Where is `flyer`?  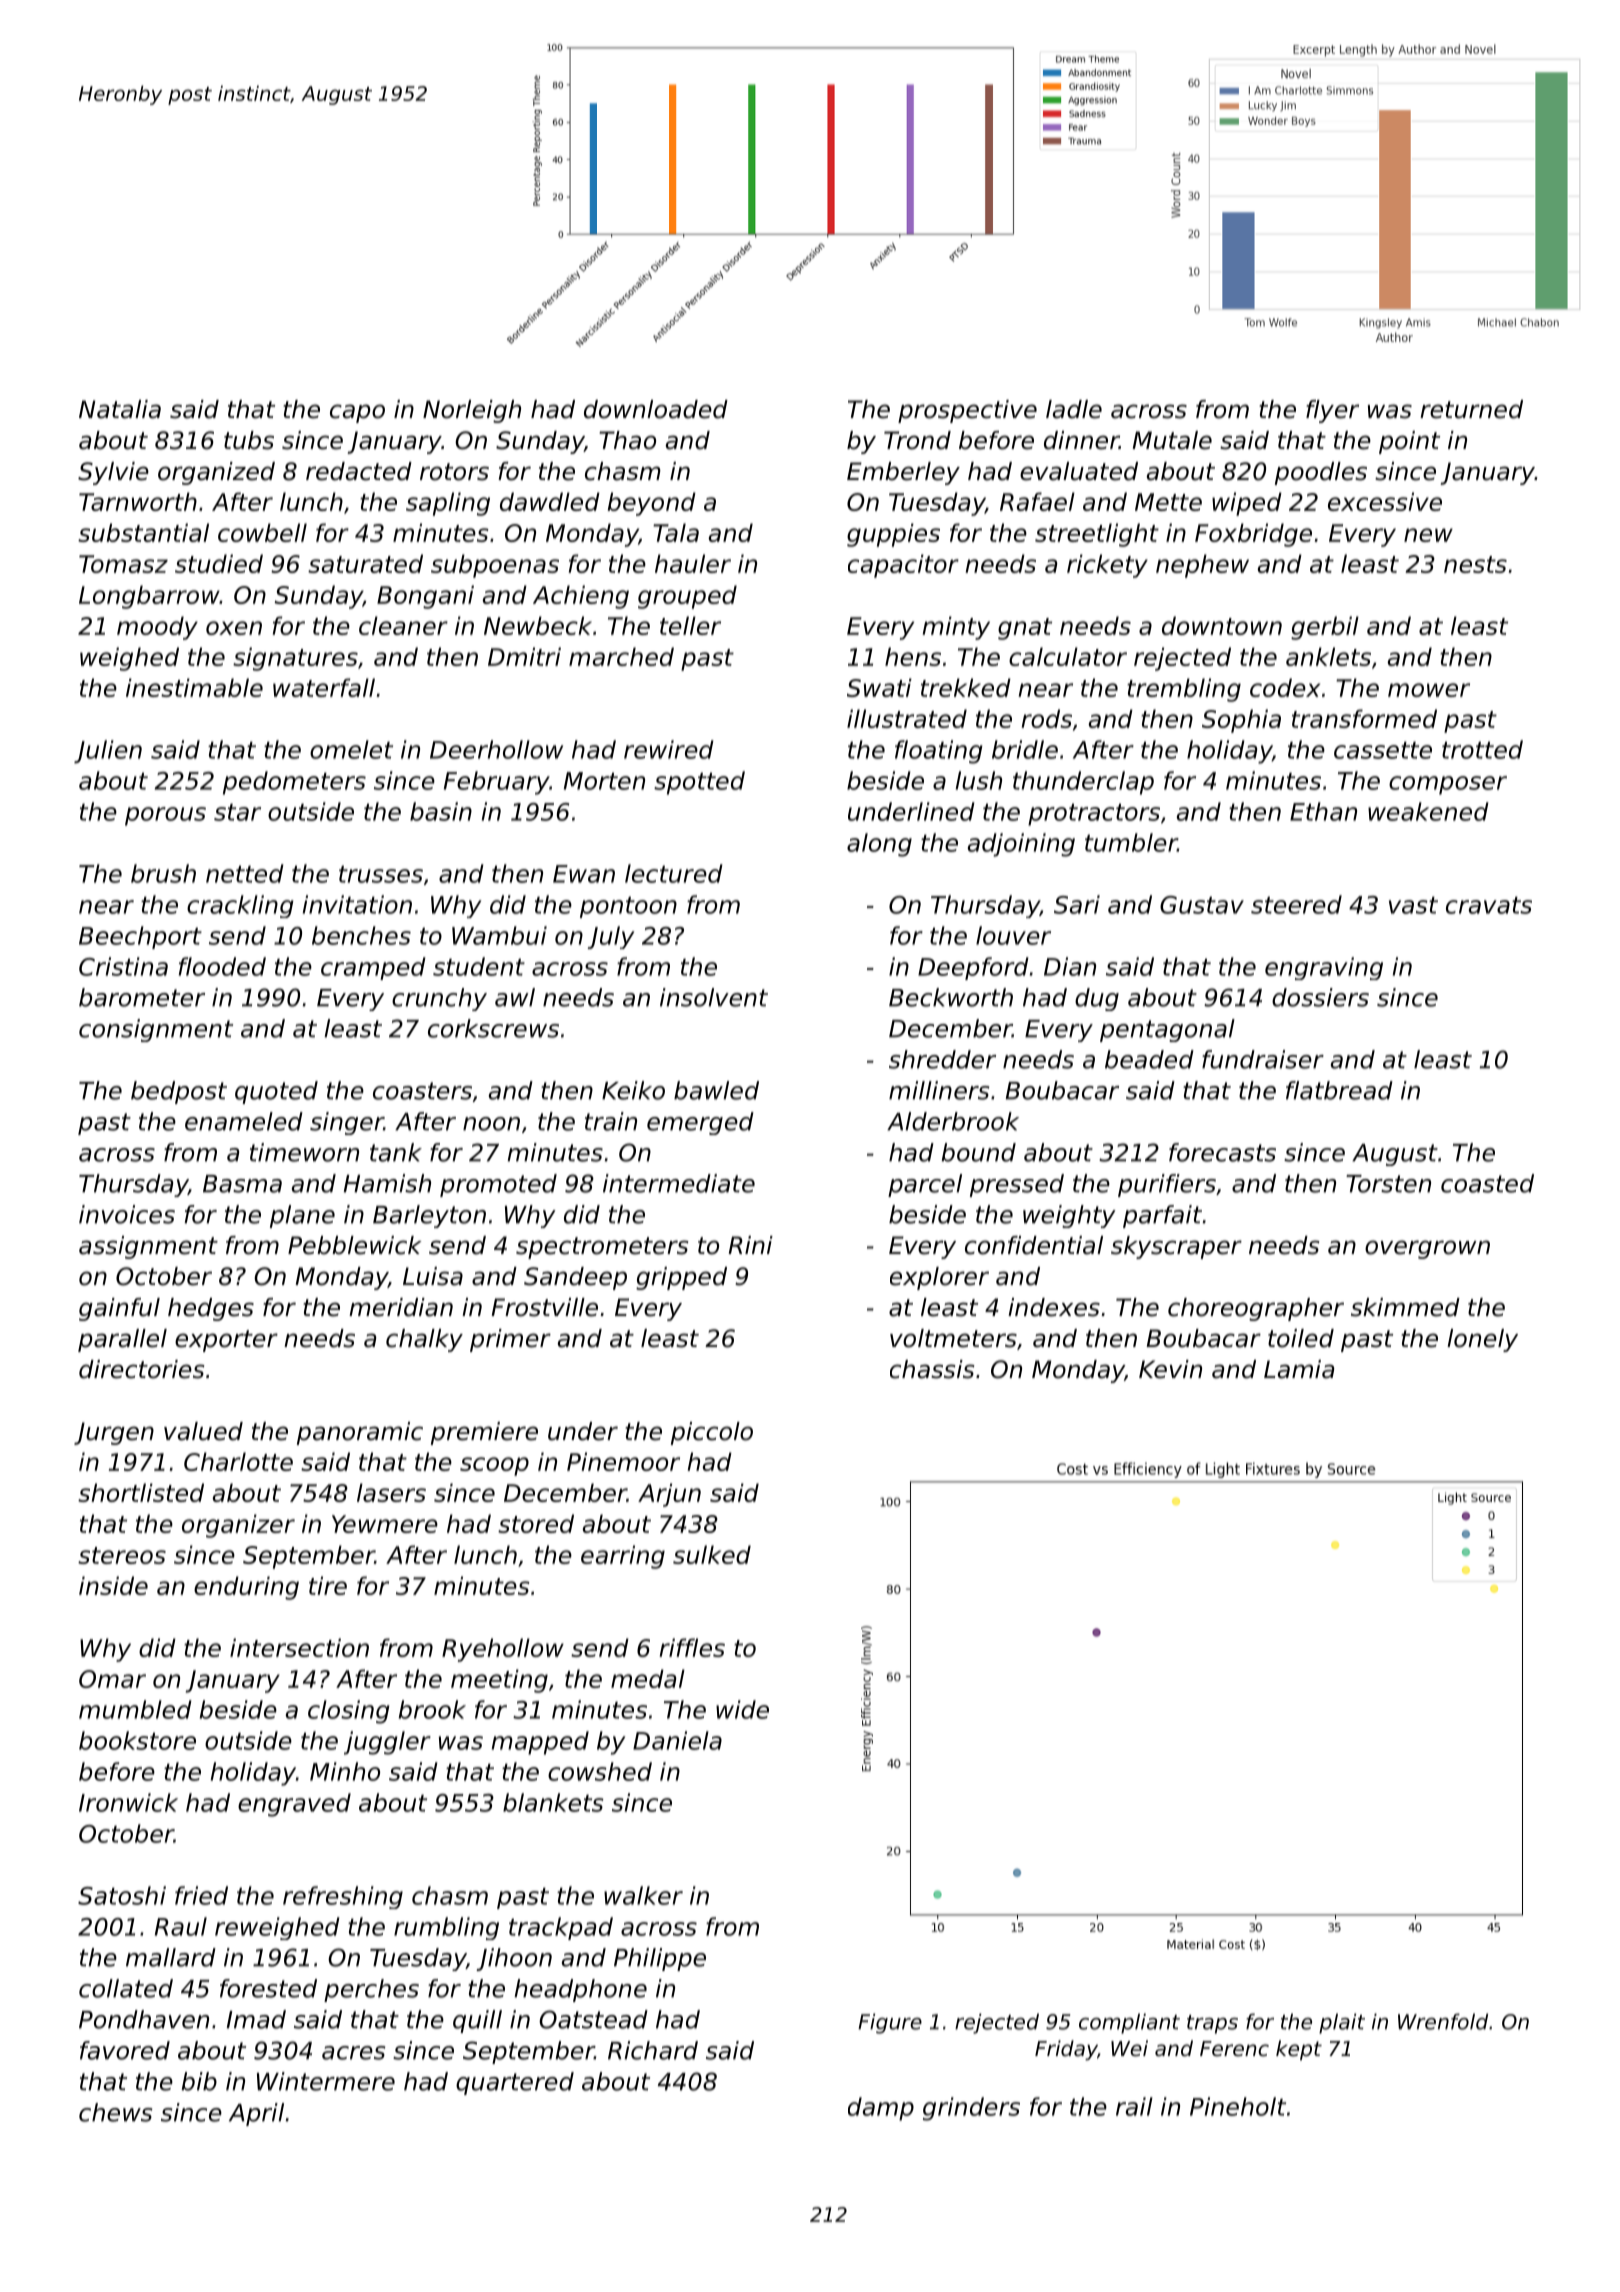 flyer is located at coordinates (1332, 411).
